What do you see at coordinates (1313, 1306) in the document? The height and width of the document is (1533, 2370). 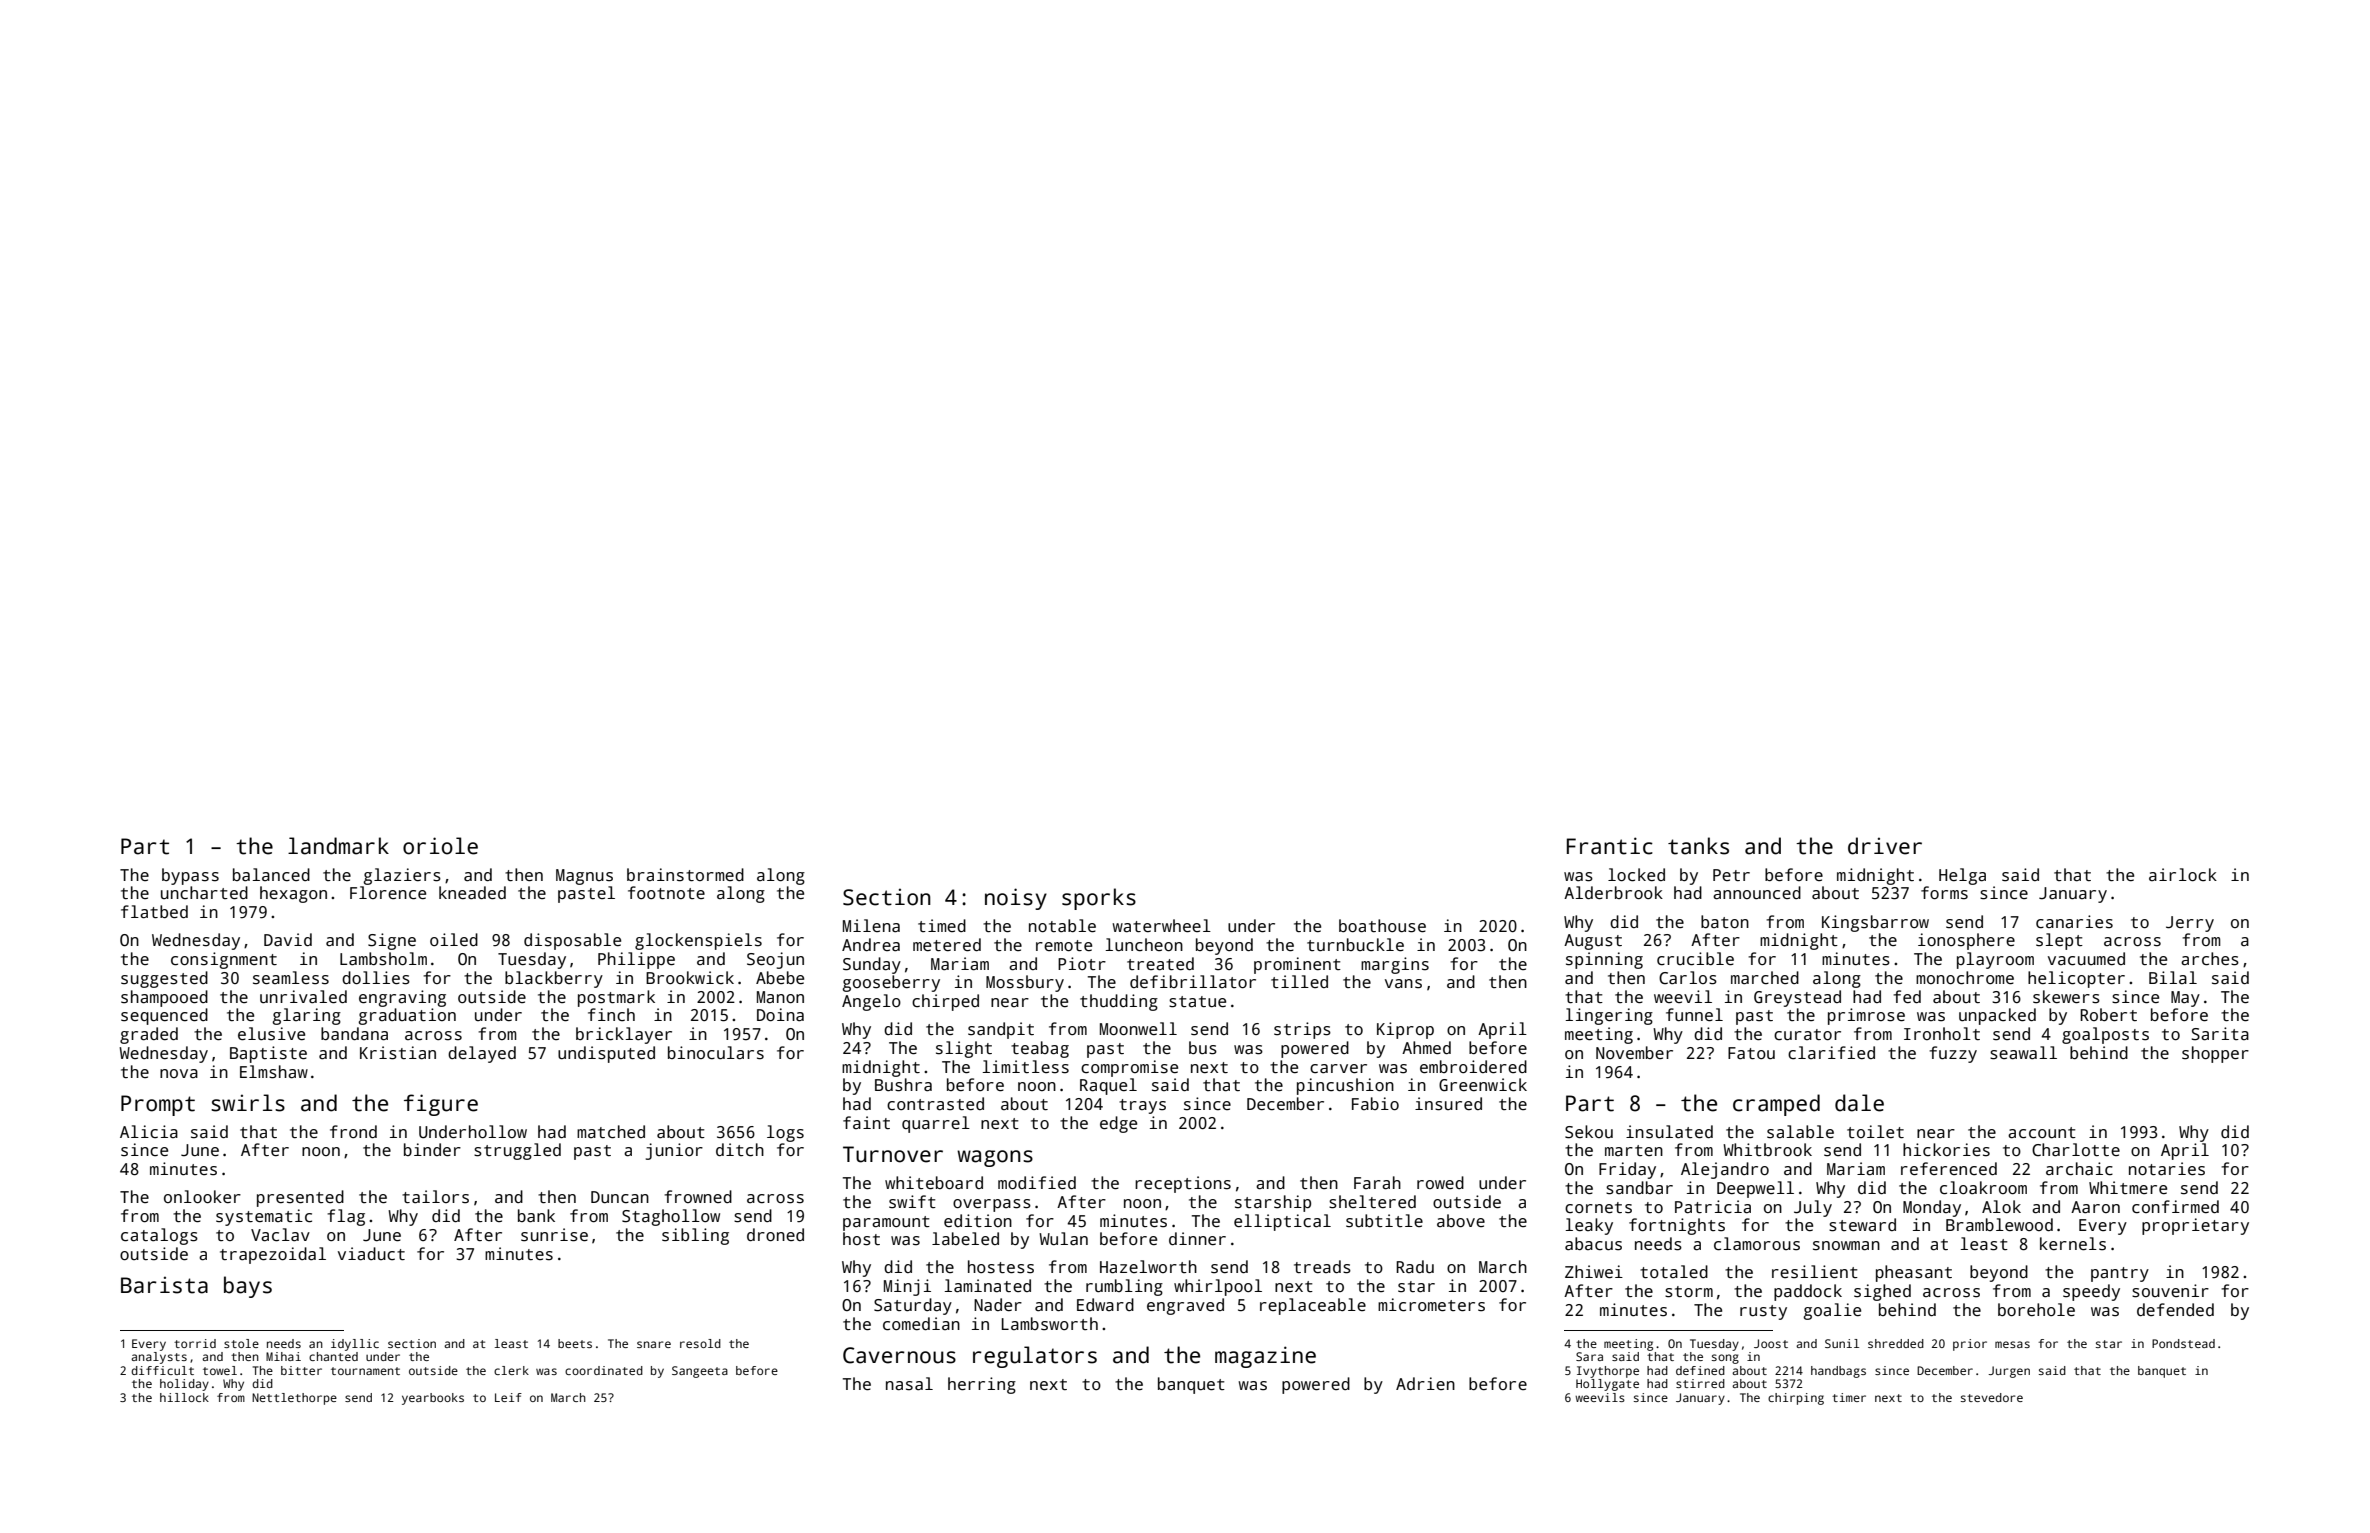 I see `replaceable` at bounding box center [1313, 1306].
